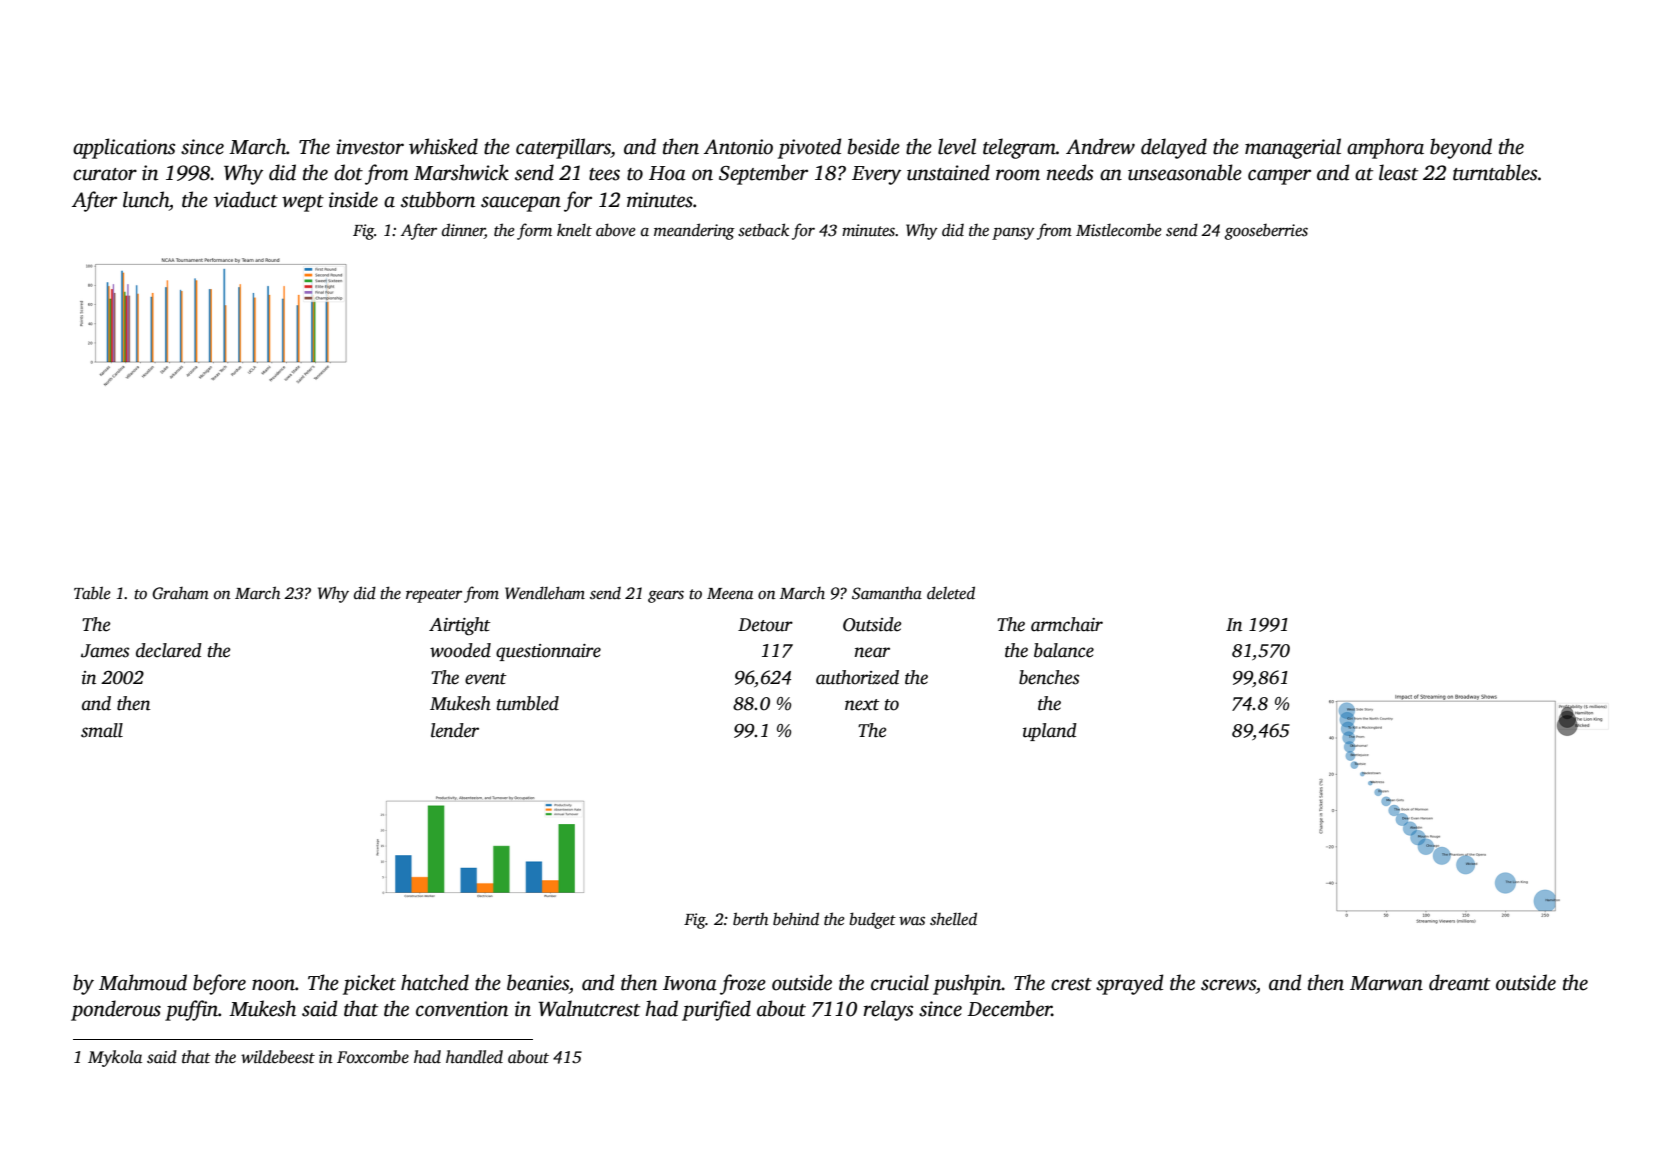 The image size is (1662, 1175). Describe the element at coordinates (1067, 624) in the image. I see `armchair` at that location.
